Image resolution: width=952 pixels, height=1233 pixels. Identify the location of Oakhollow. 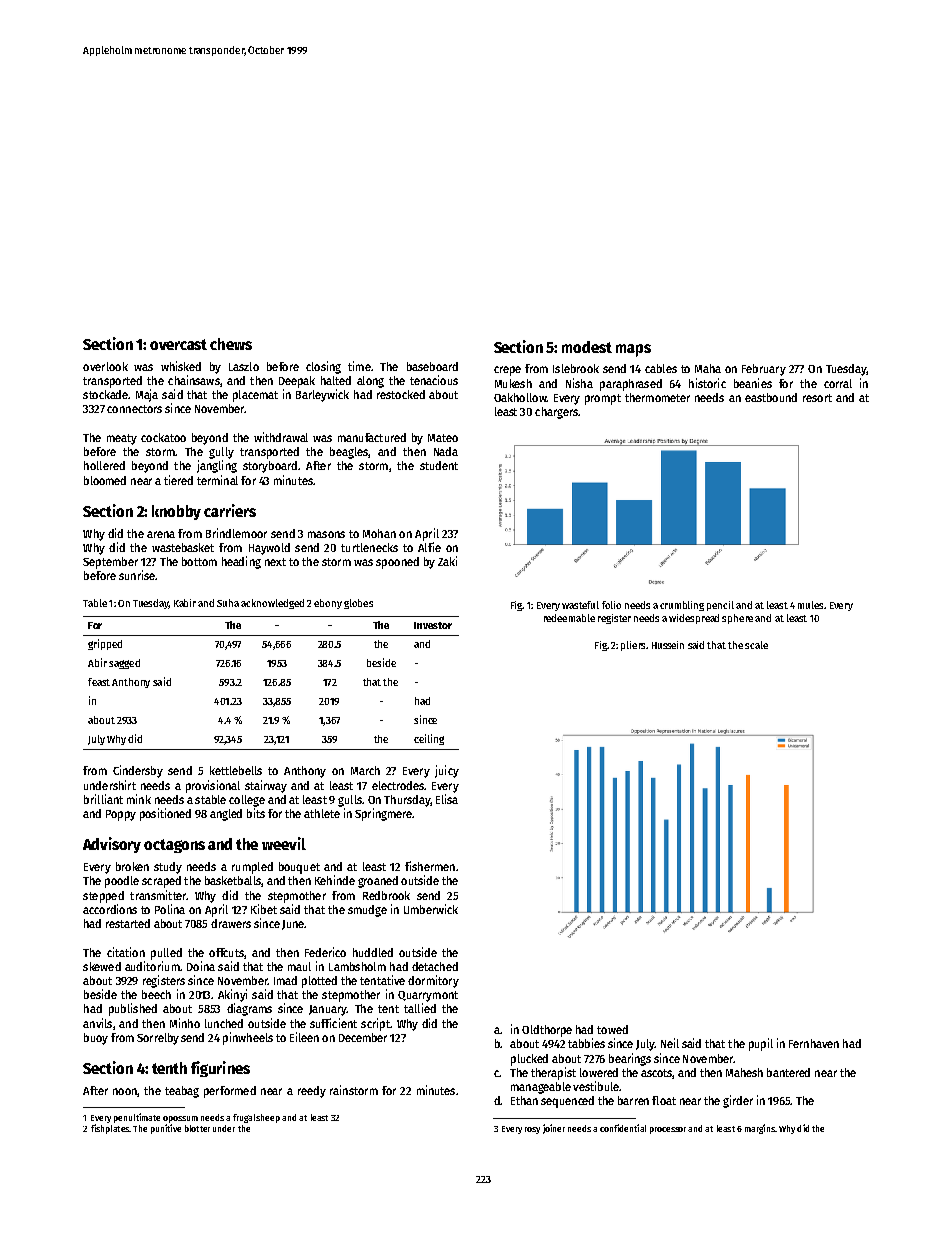
(520, 397).
